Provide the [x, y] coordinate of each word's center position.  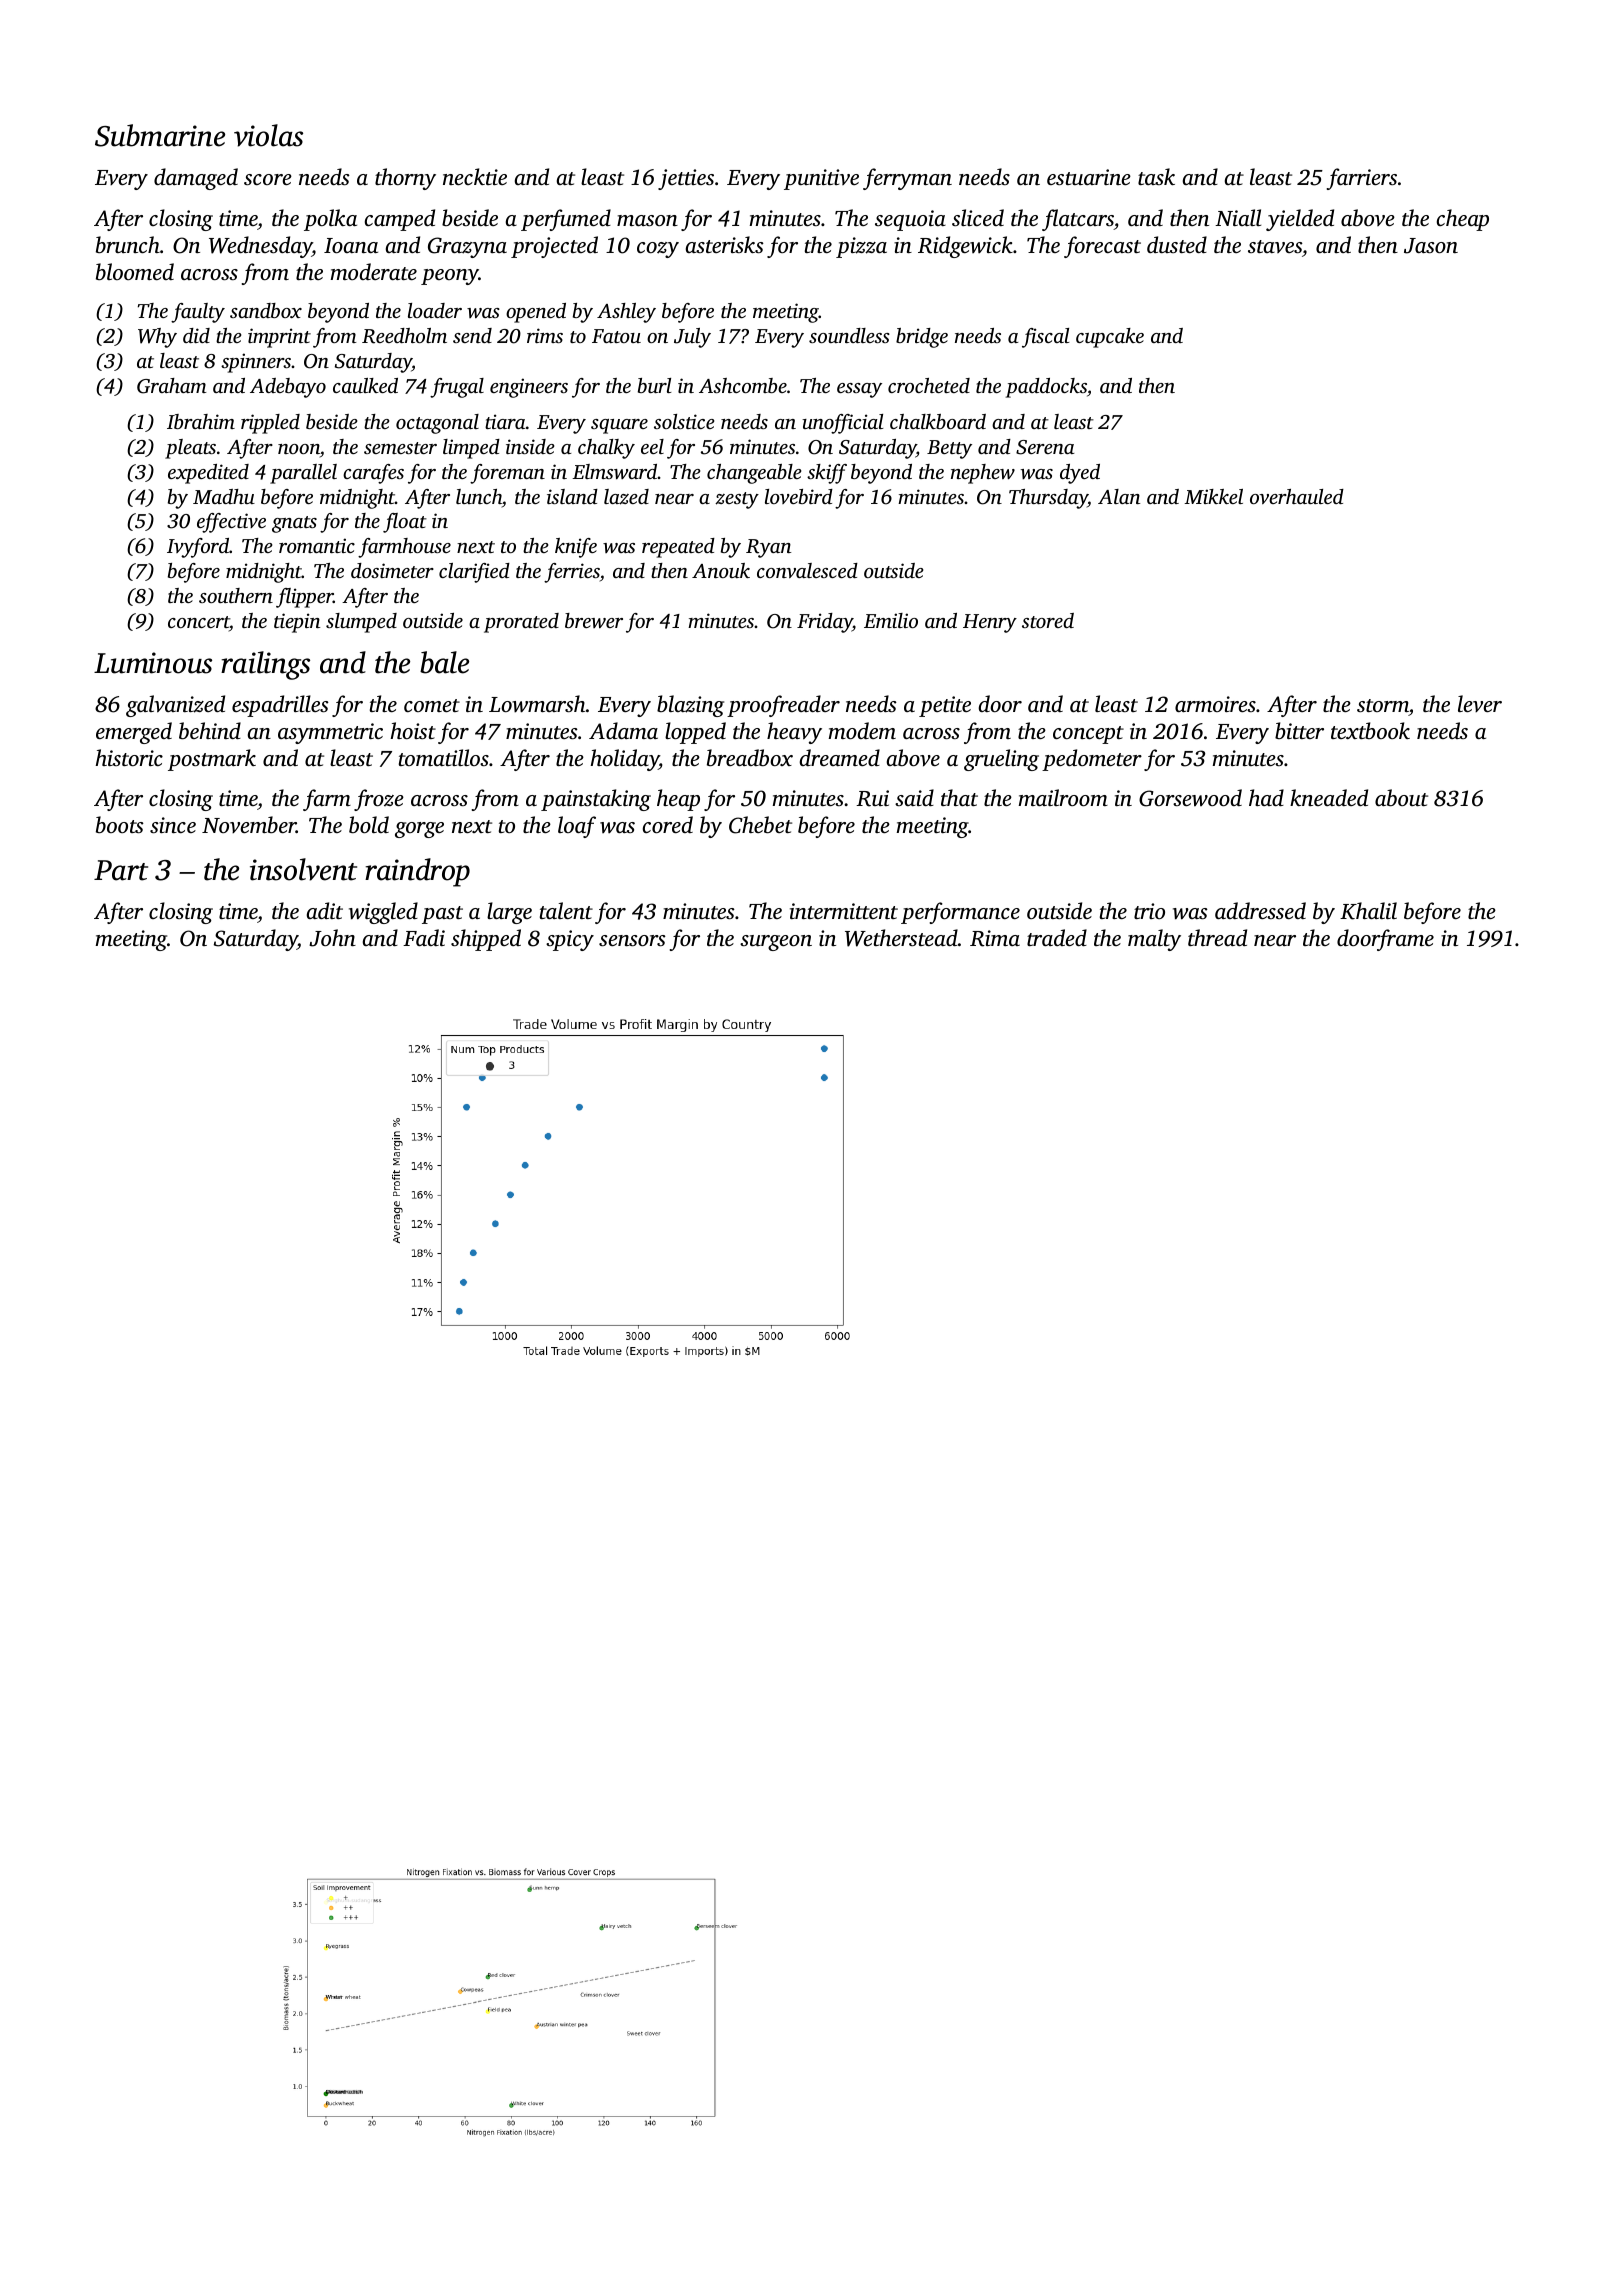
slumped [361, 623]
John [332, 938]
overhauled [1297, 496]
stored [1048, 620]
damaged [196, 179]
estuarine [1089, 177]
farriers [1362, 179]
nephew [983, 474]
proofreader [783, 706]
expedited [208, 474]
